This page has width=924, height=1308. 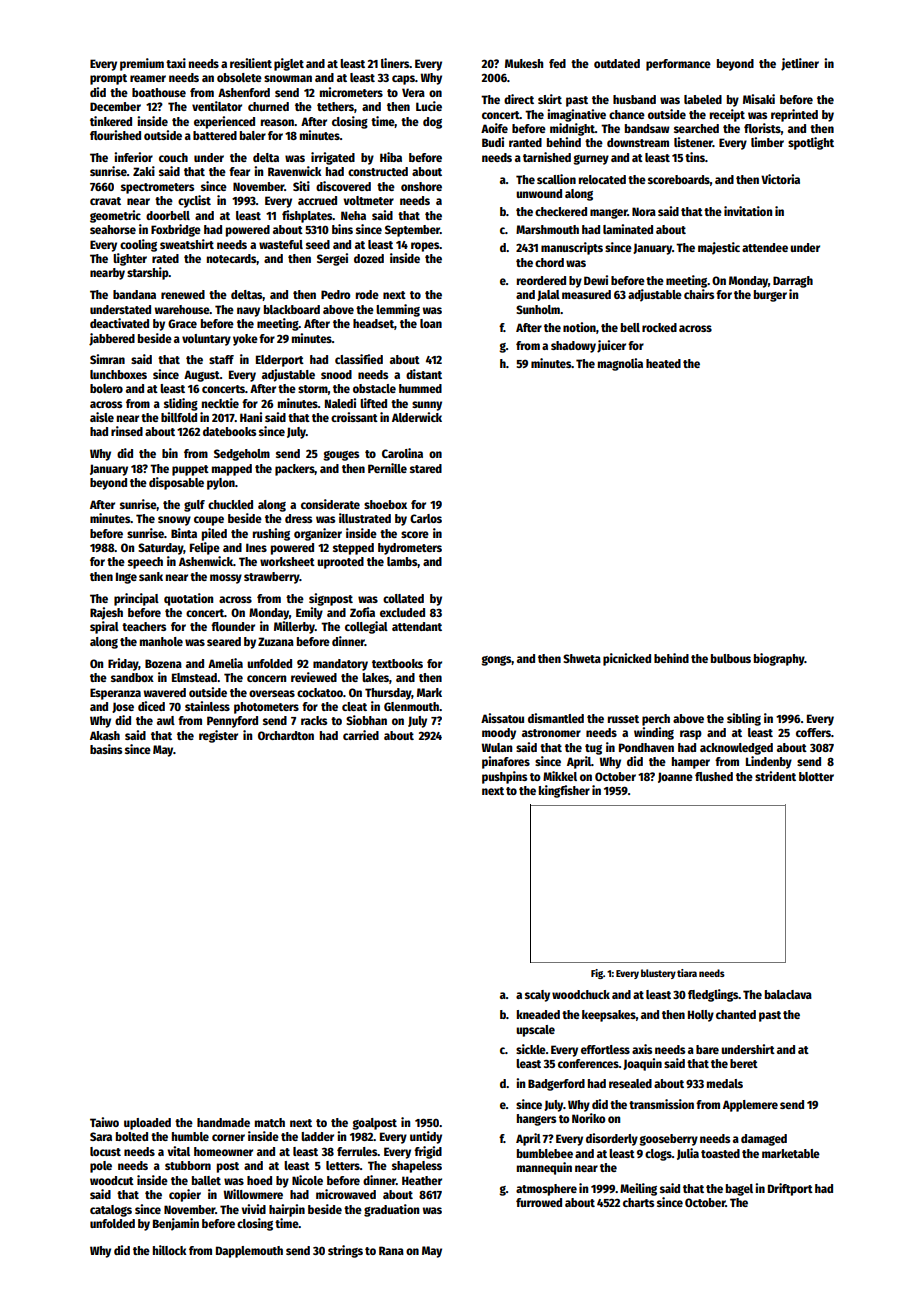 What do you see at coordinates (537, 996) in the page?
I see `scaly` at bounding box center [537, 996].
